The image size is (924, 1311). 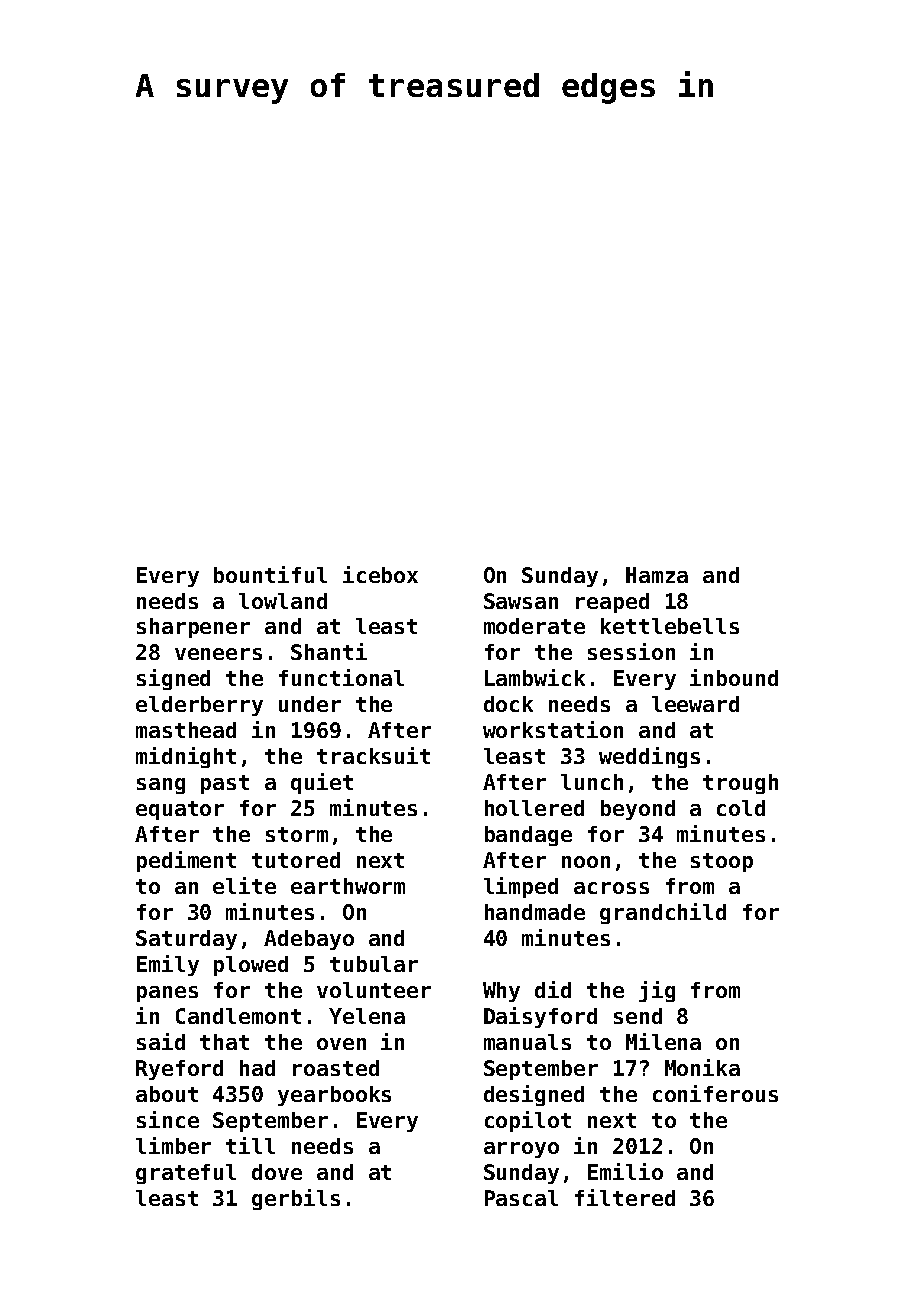 I want to click on equator, so click(x=180, y=810).
